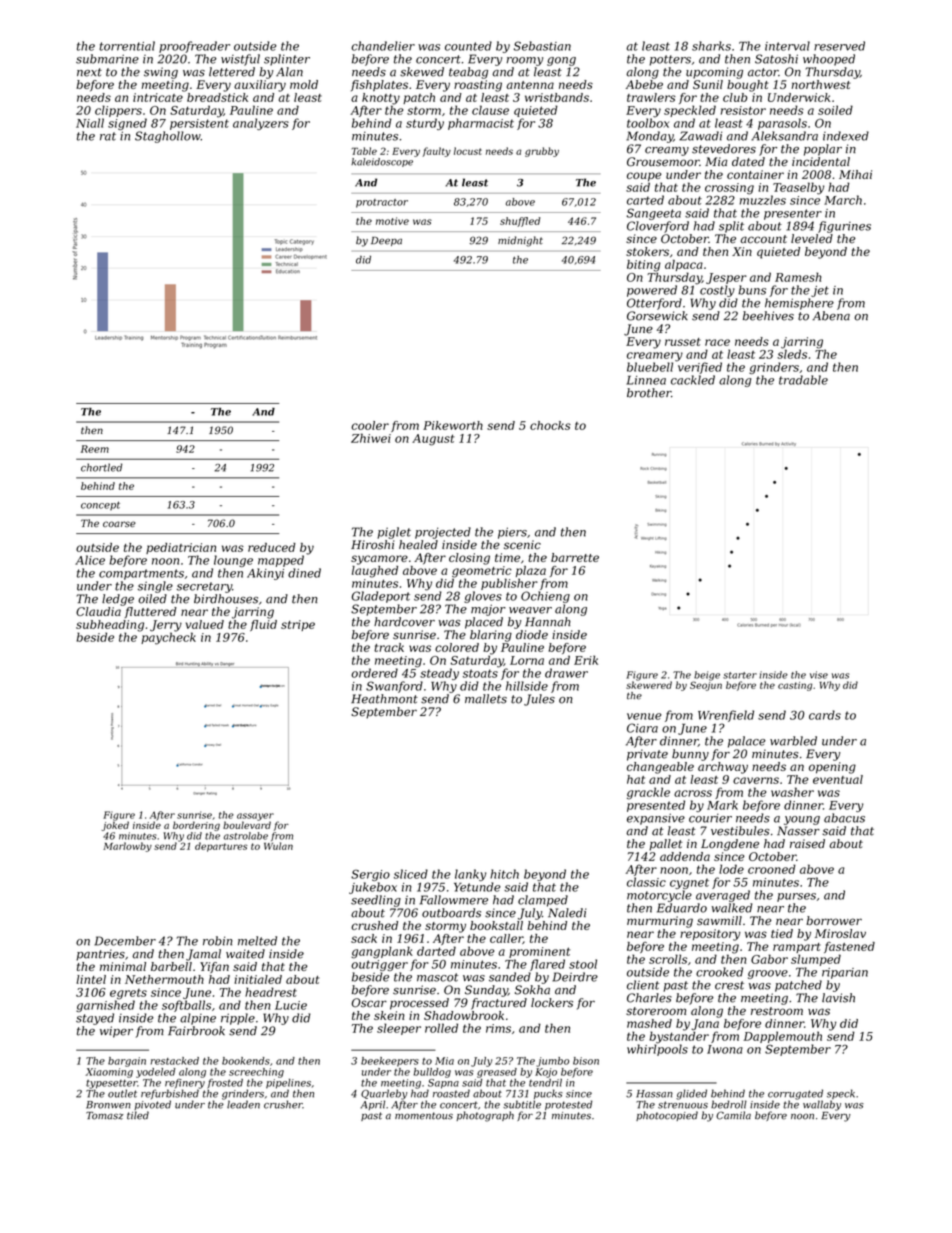 Image resolution: width=952 pixels, height=1233 pixels. Describe the element at coordinates (700, 136) in the image. I see `Zawadi` at that location.
